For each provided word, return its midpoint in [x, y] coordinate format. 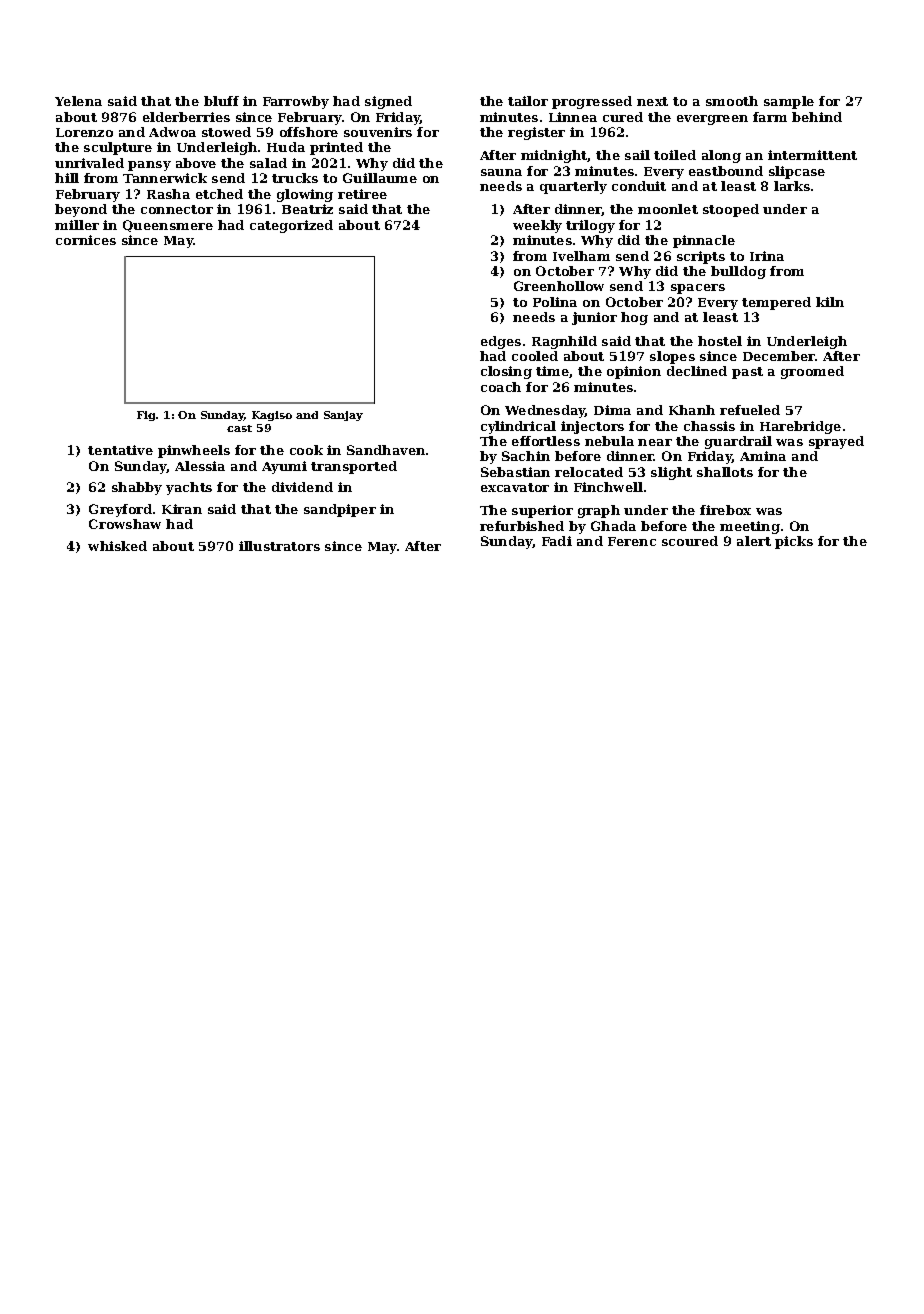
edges [501, 342]
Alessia [200, 466]
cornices [86, 240]
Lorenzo [84, 132]
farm [770, 117]
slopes [672, 357]
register [536, 133]
